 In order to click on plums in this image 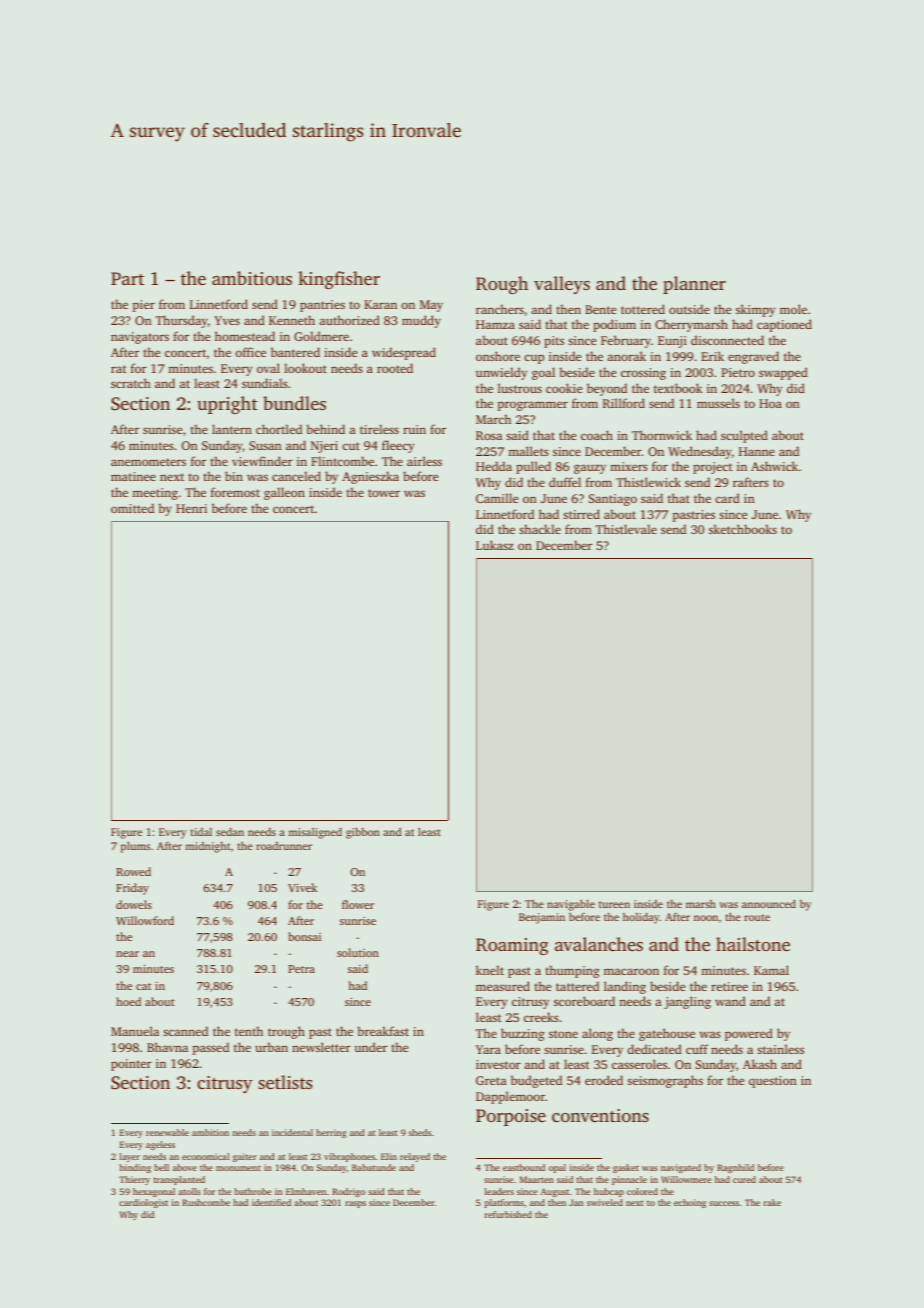, I will do `click(135, 847)`.
